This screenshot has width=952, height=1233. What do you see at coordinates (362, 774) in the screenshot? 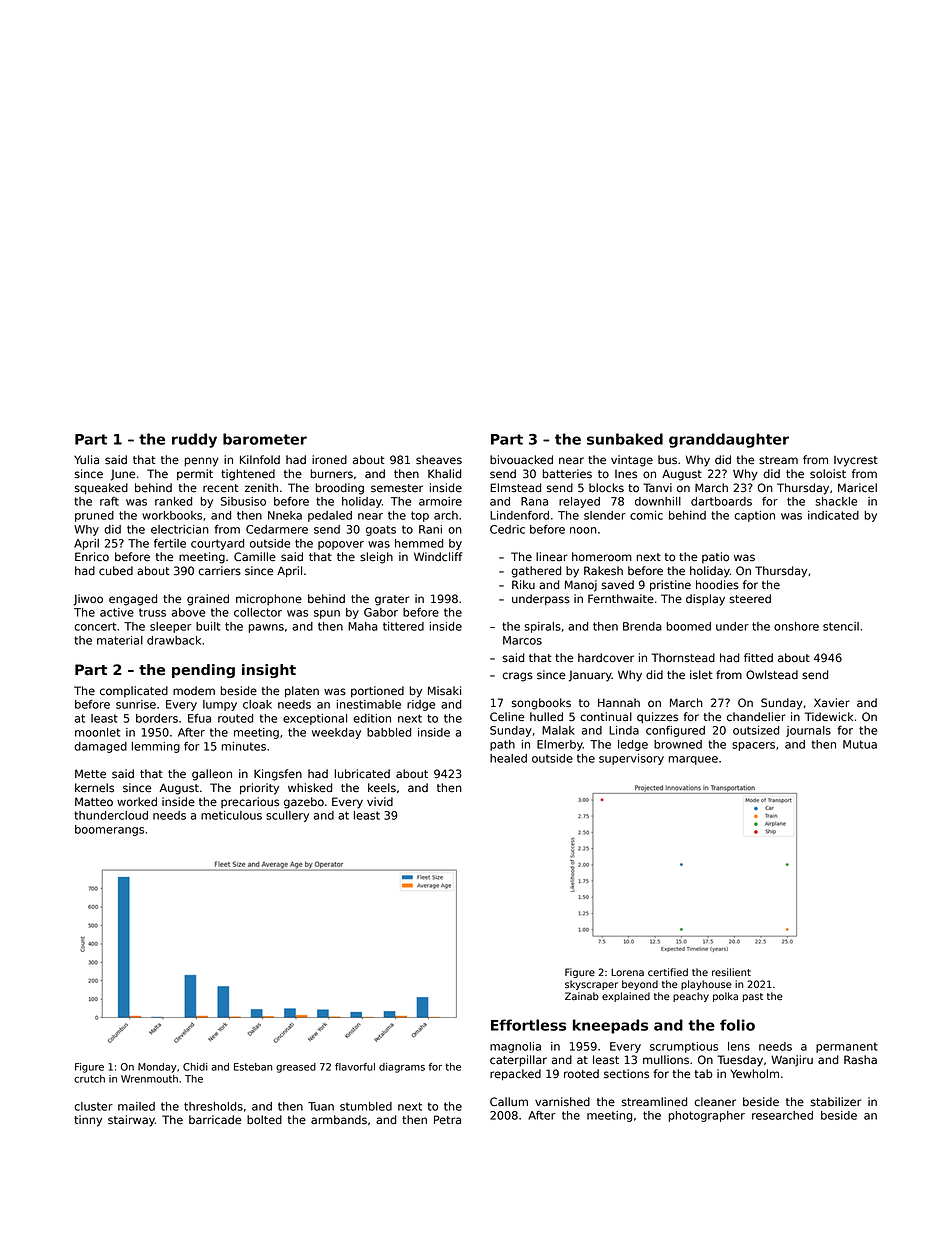
I see `lubricated` at bounding box center [362, 774].
